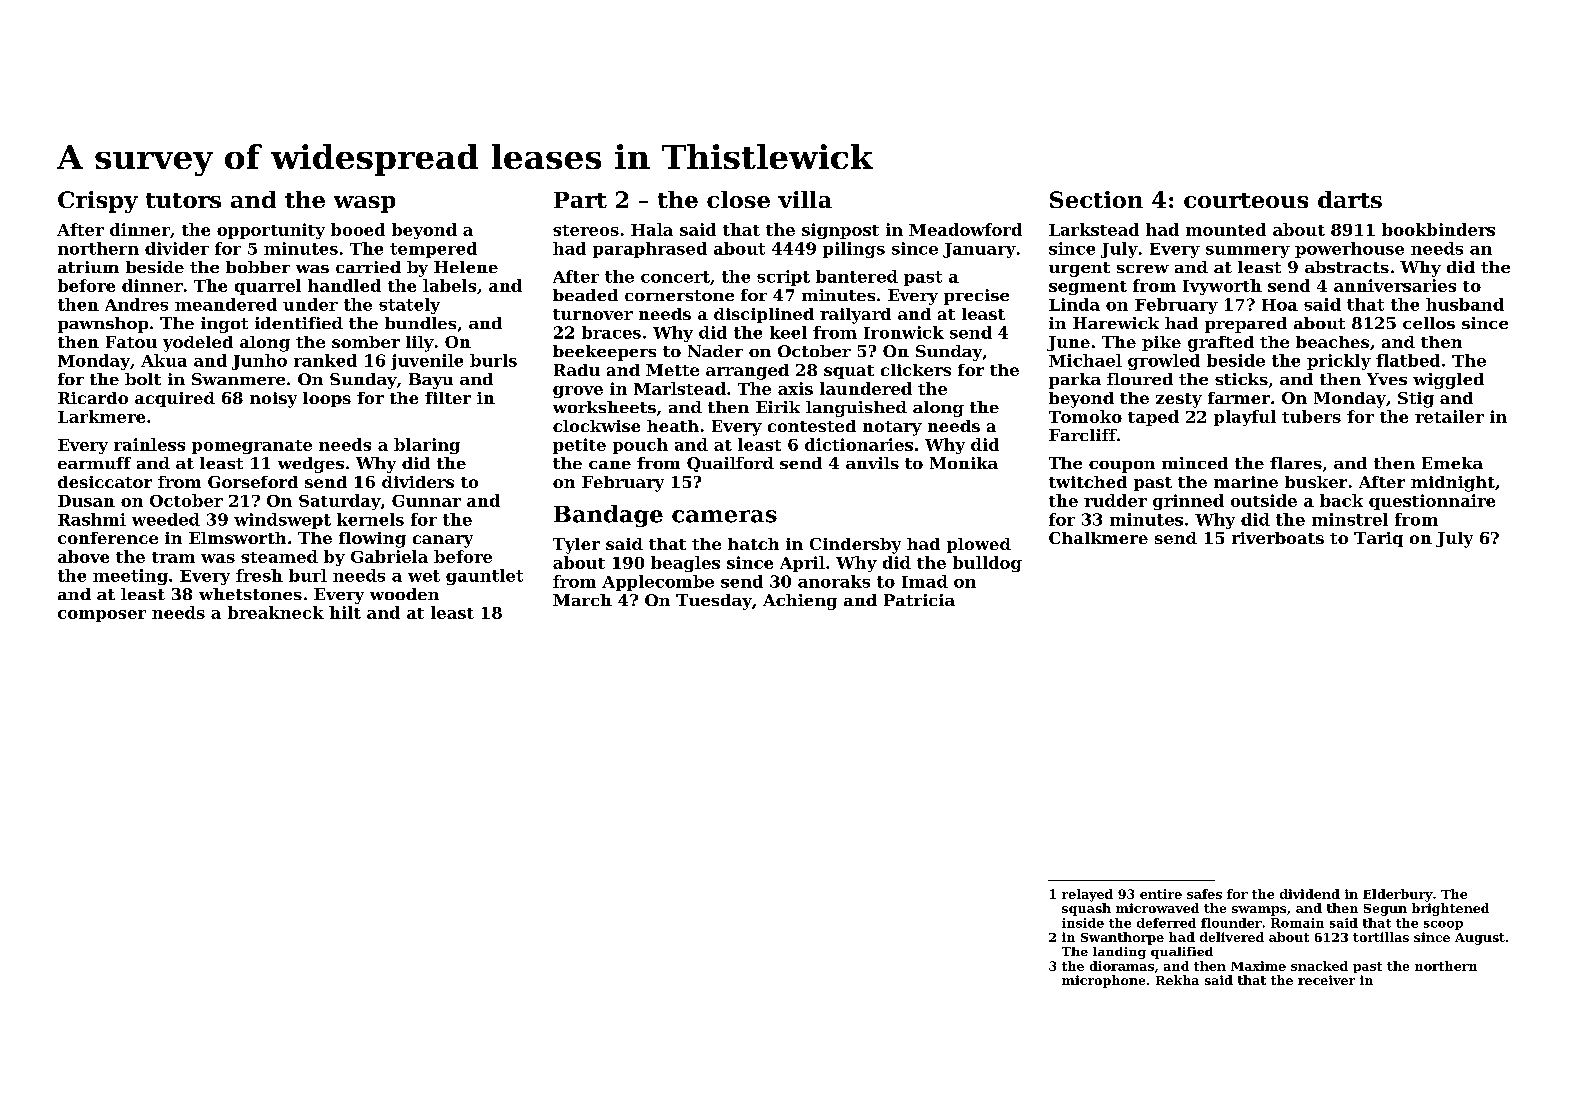 The image size is (1577, 1115). What do you see at coordinates (1103, 981) in the screenshot?
I see `microphone` at bounding box center [1103, 981].
